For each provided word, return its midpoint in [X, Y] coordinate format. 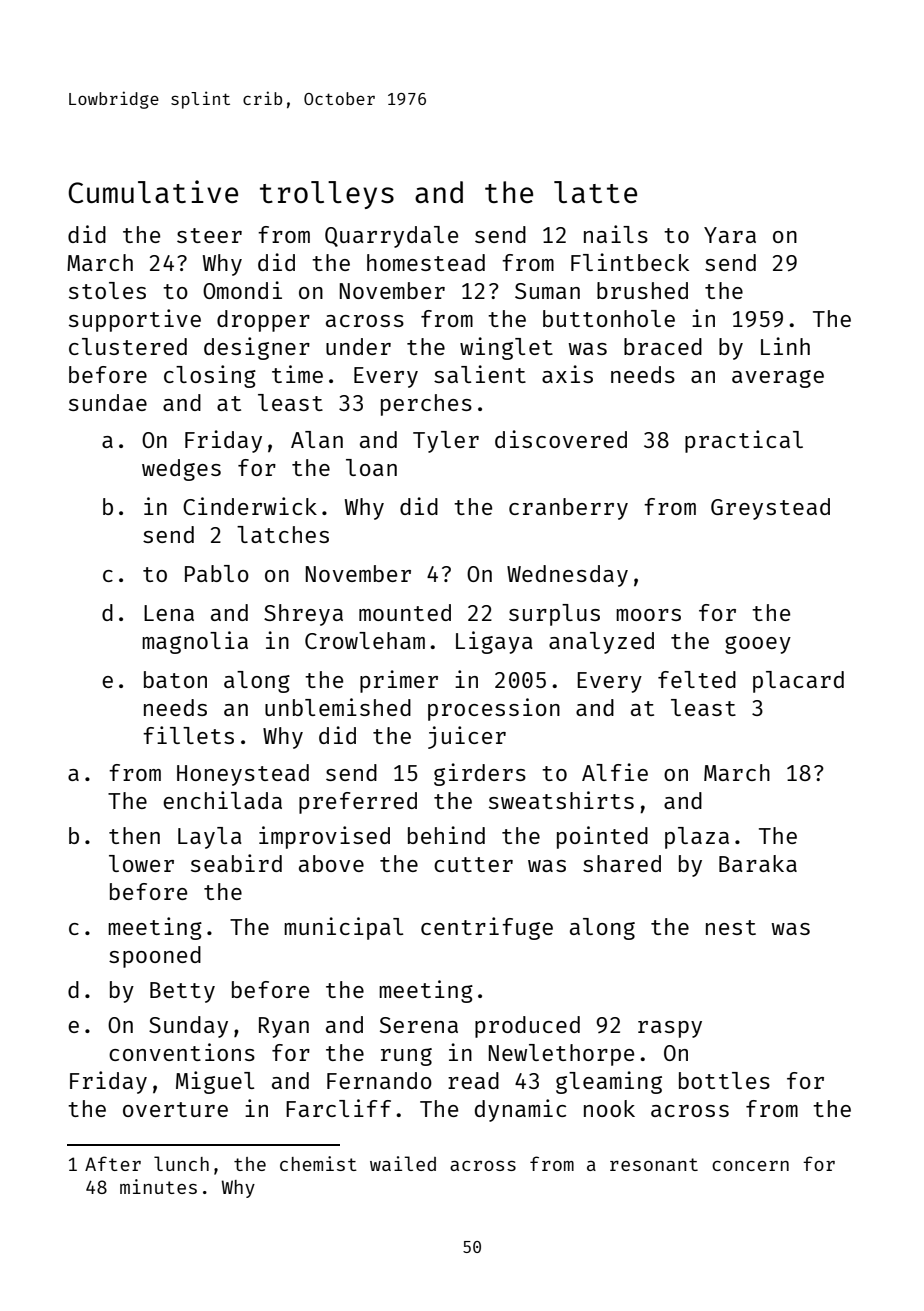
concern [750, 1166]
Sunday [188, 1027]
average [778, 379]
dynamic [520, 1110]
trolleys [327, 195]
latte [595, 192]
